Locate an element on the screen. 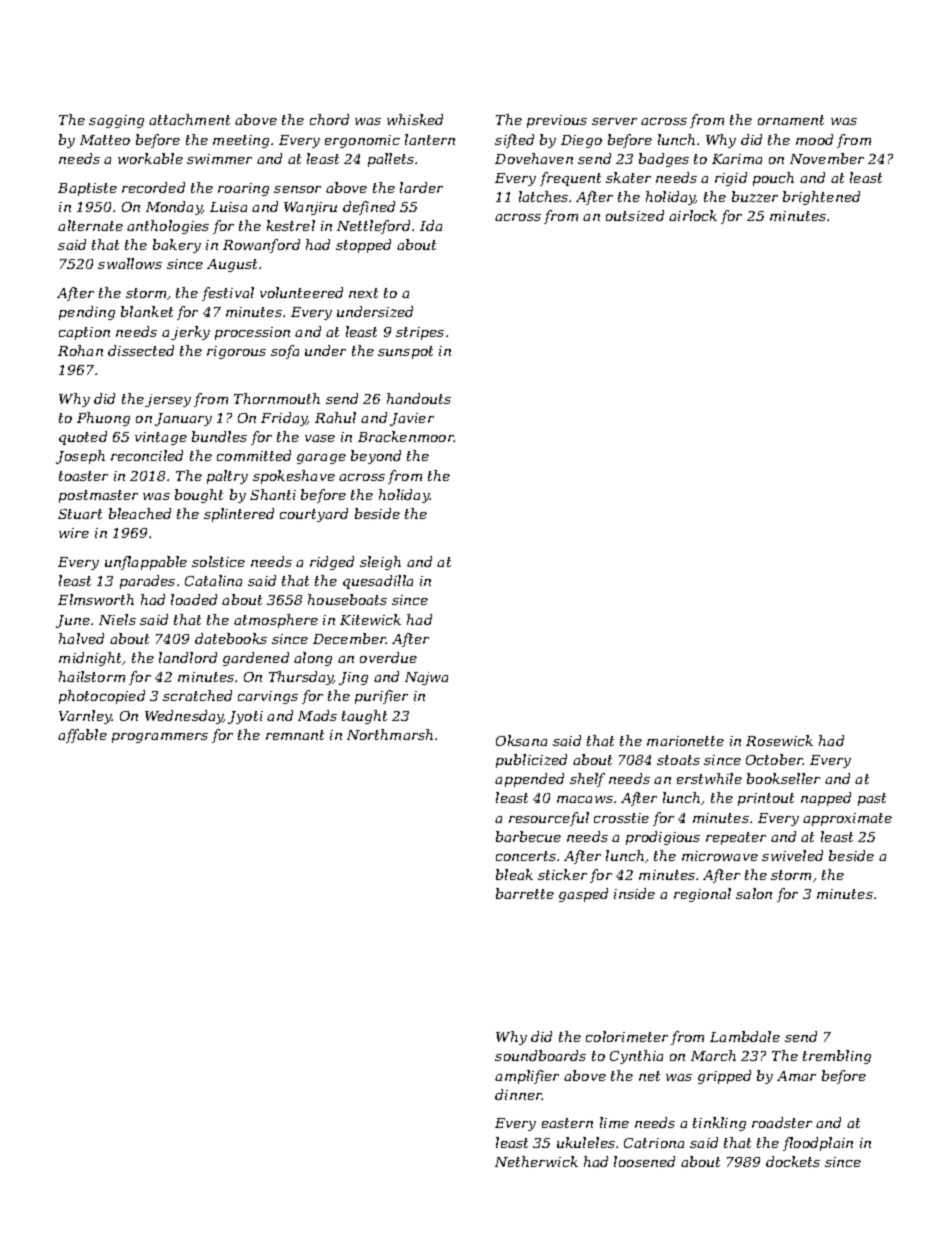 The image size is (952, 1233). dinner is located at coordinates (518, 1094).
